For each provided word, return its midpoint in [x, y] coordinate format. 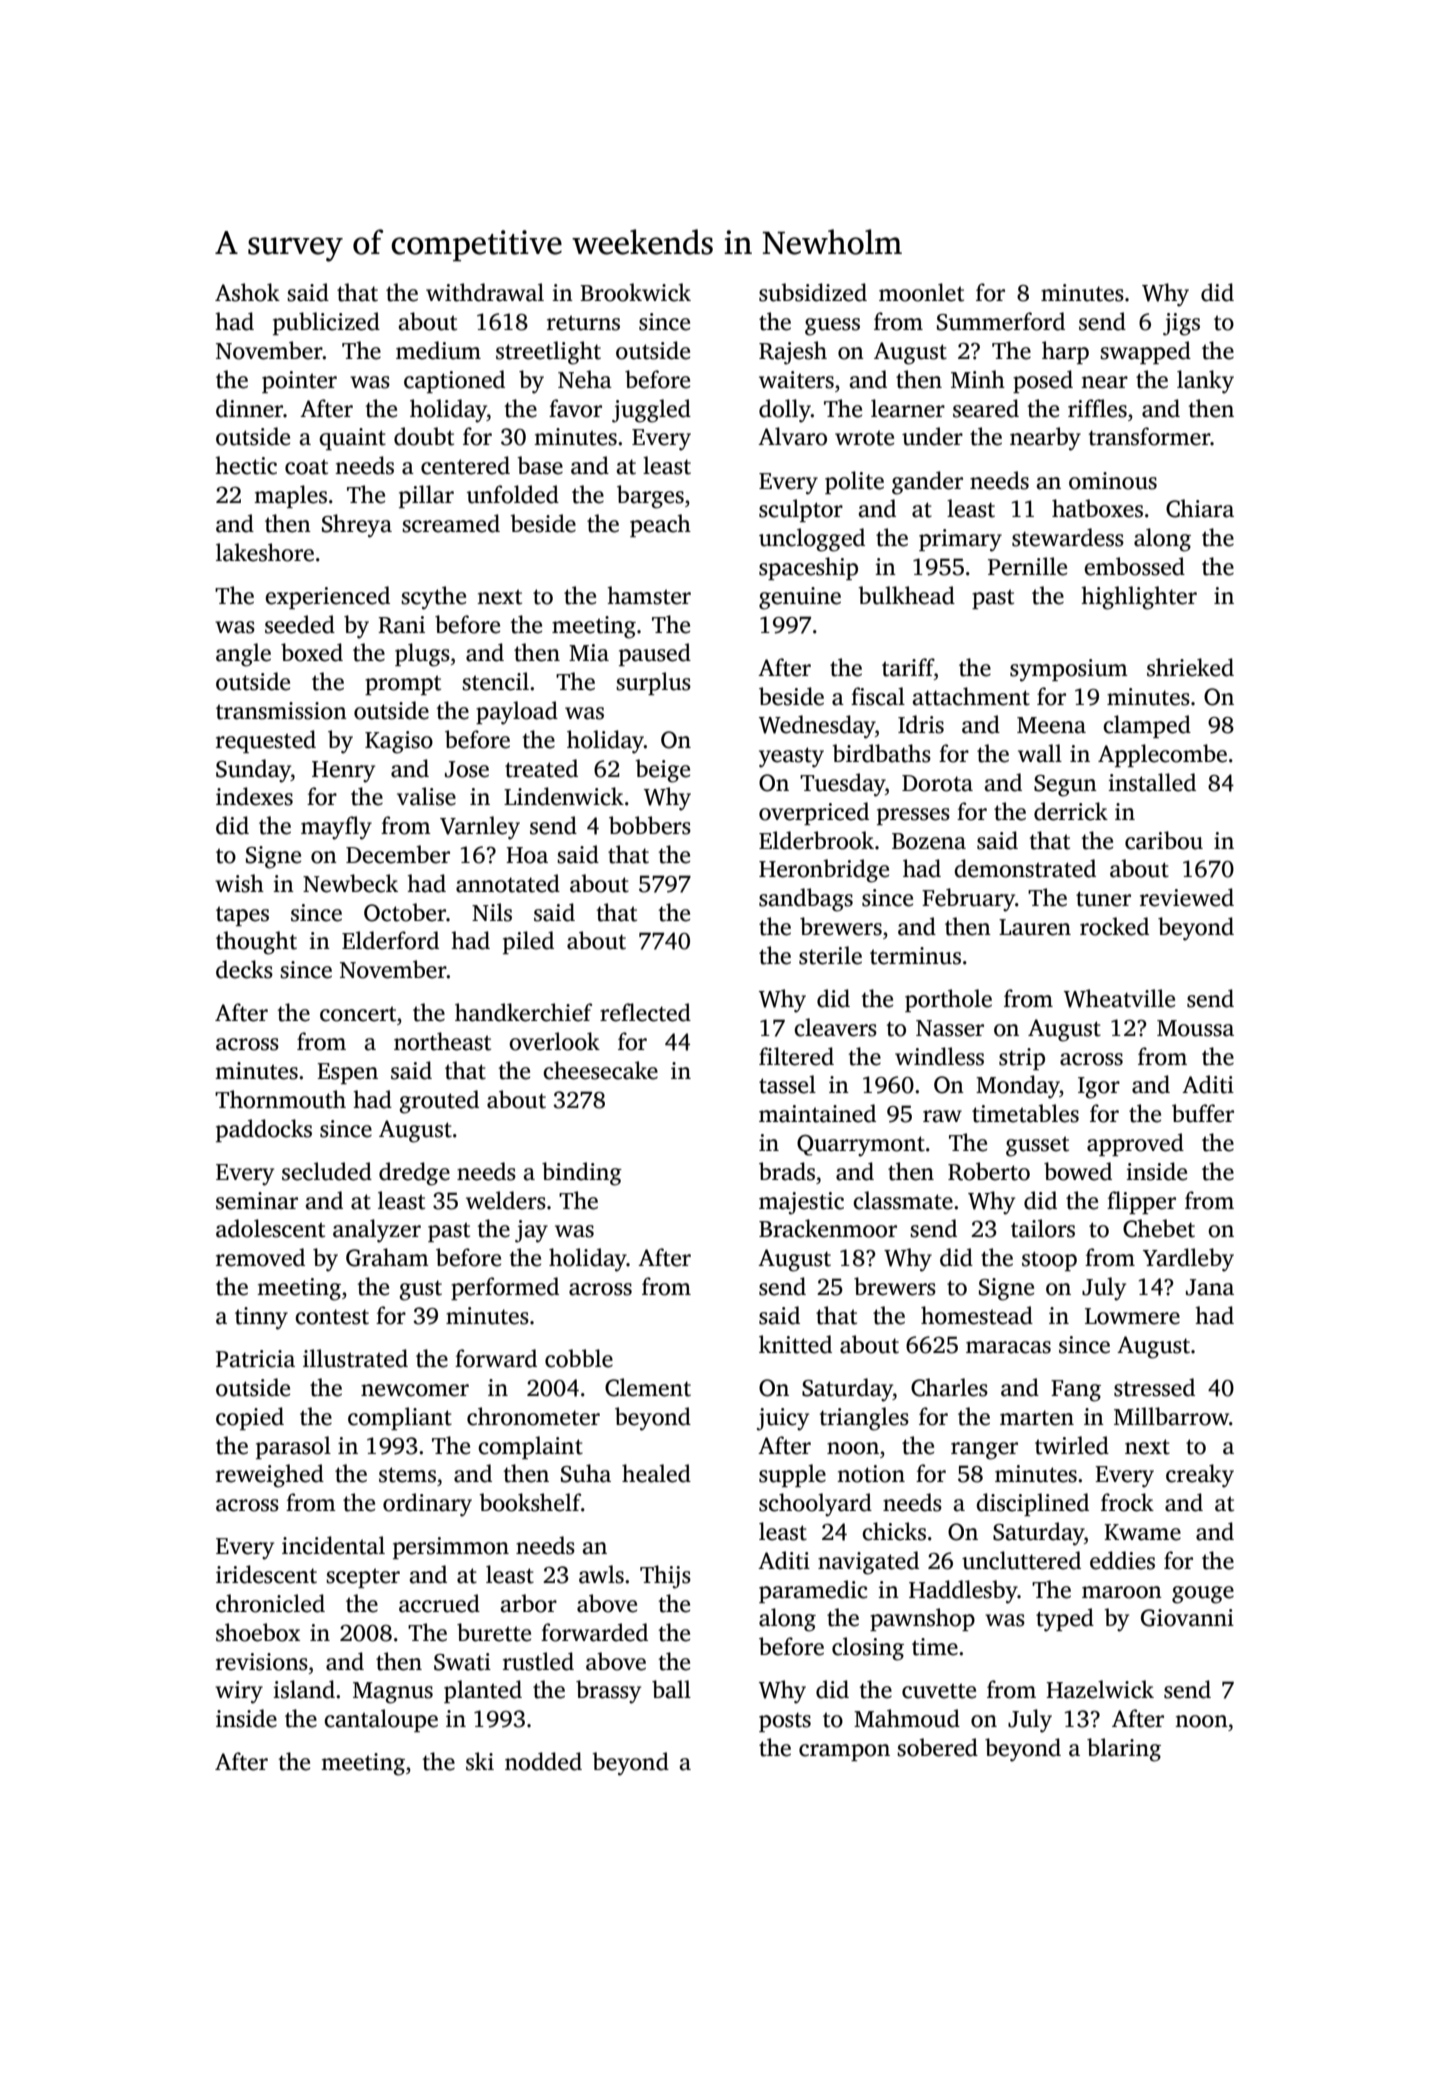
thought [256, 943]
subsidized [813, 292]
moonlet [921, 292]
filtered [796, 1056]
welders [506, 1200]
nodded [543, 1761]
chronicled [270, 1603]
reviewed [1187, 897]
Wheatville [1119, 998]
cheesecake [600, 1070]
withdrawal [485, 292]
